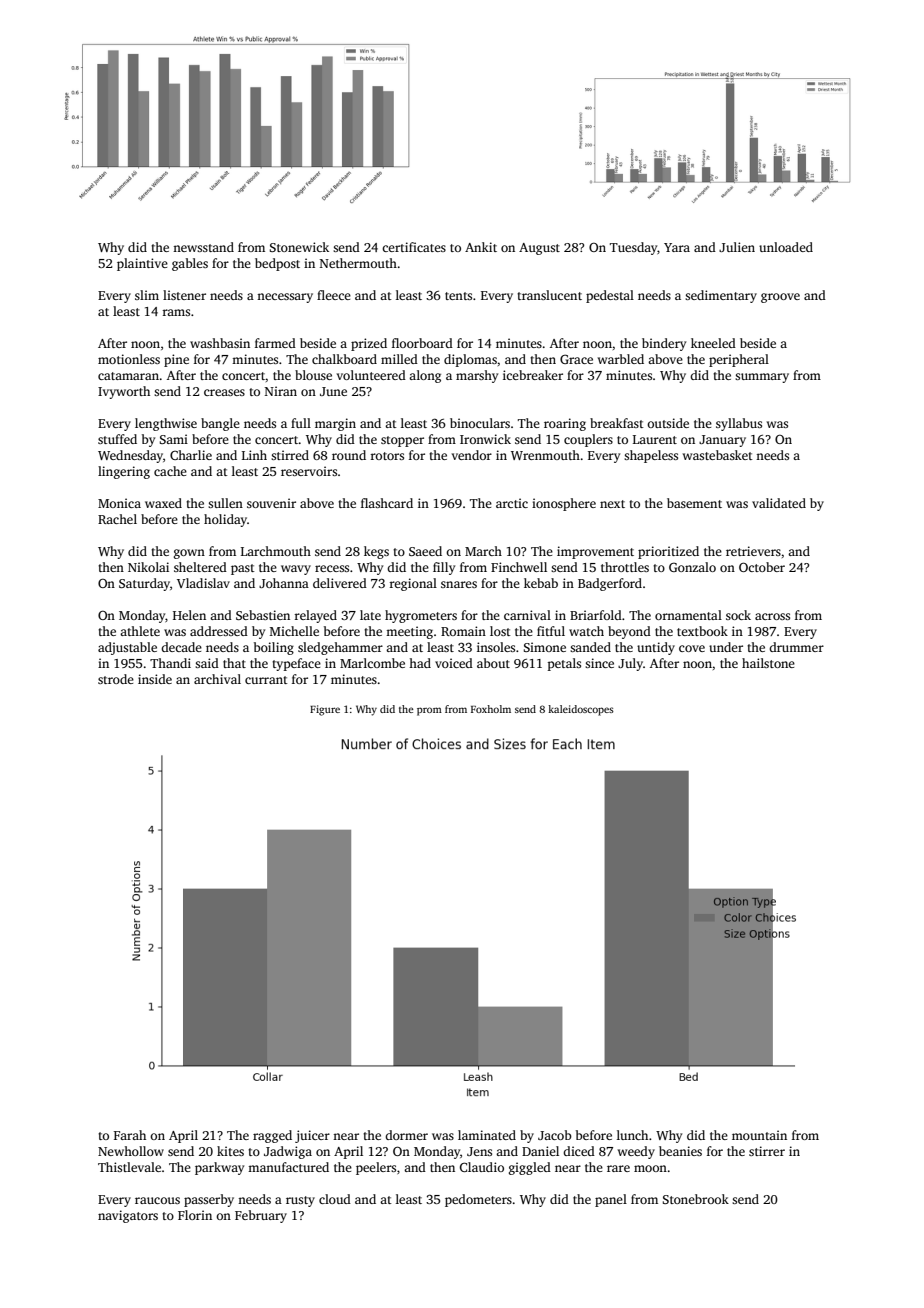 Image resolution: width=924 pixels, height=1308 pixels. I want to click on tents, so click(458, 296).
